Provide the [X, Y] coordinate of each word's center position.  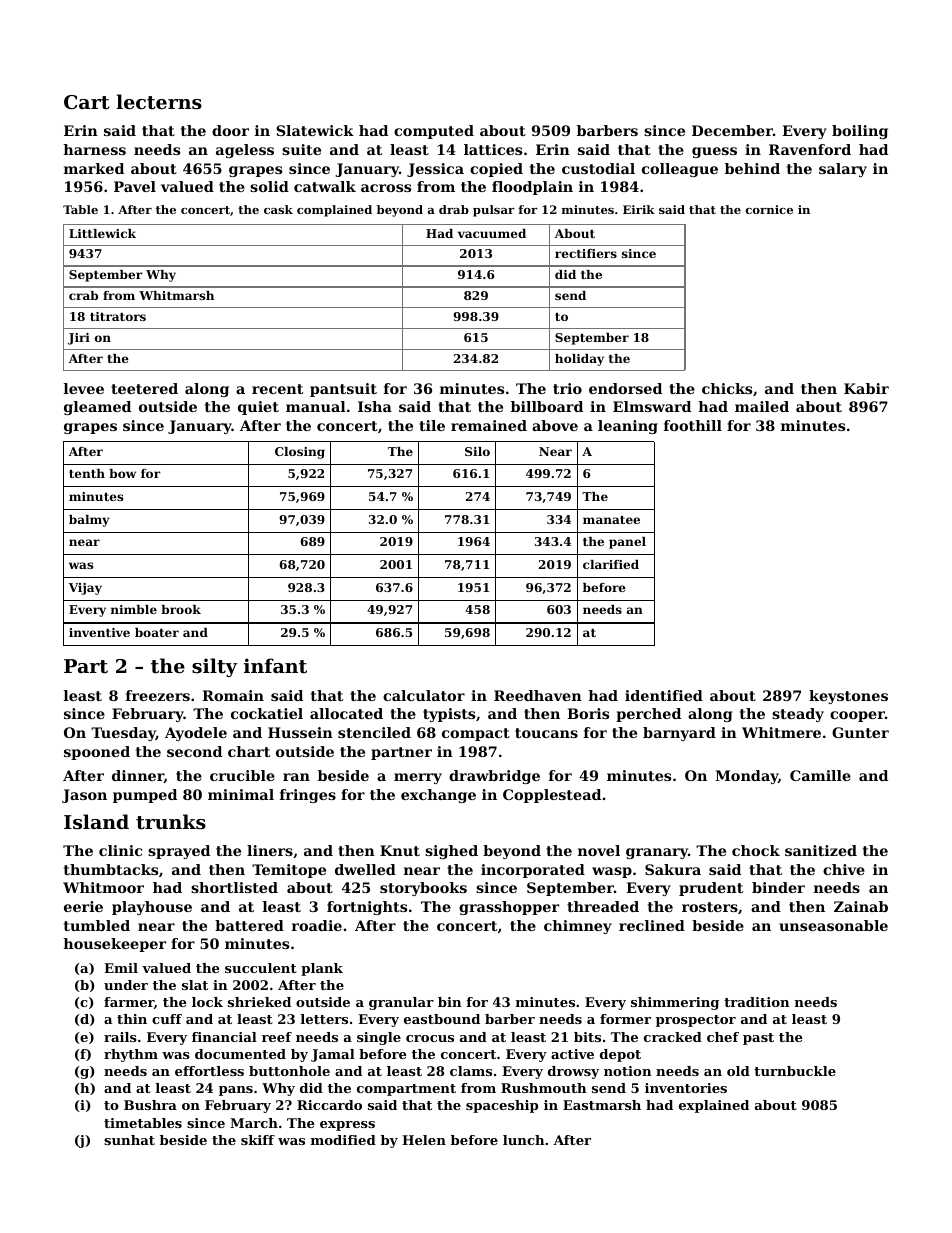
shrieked [259, 1002]
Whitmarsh [176, 295]
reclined [652, 925]
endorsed [625, 388]
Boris [588, 713]
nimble [134, 609]
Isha [375, 406]
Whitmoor [103, 887]
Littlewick [102, 233]
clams [471, 1071]
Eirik [639, 209]
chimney [578, 927]
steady [798, 715]
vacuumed [492, 233]
